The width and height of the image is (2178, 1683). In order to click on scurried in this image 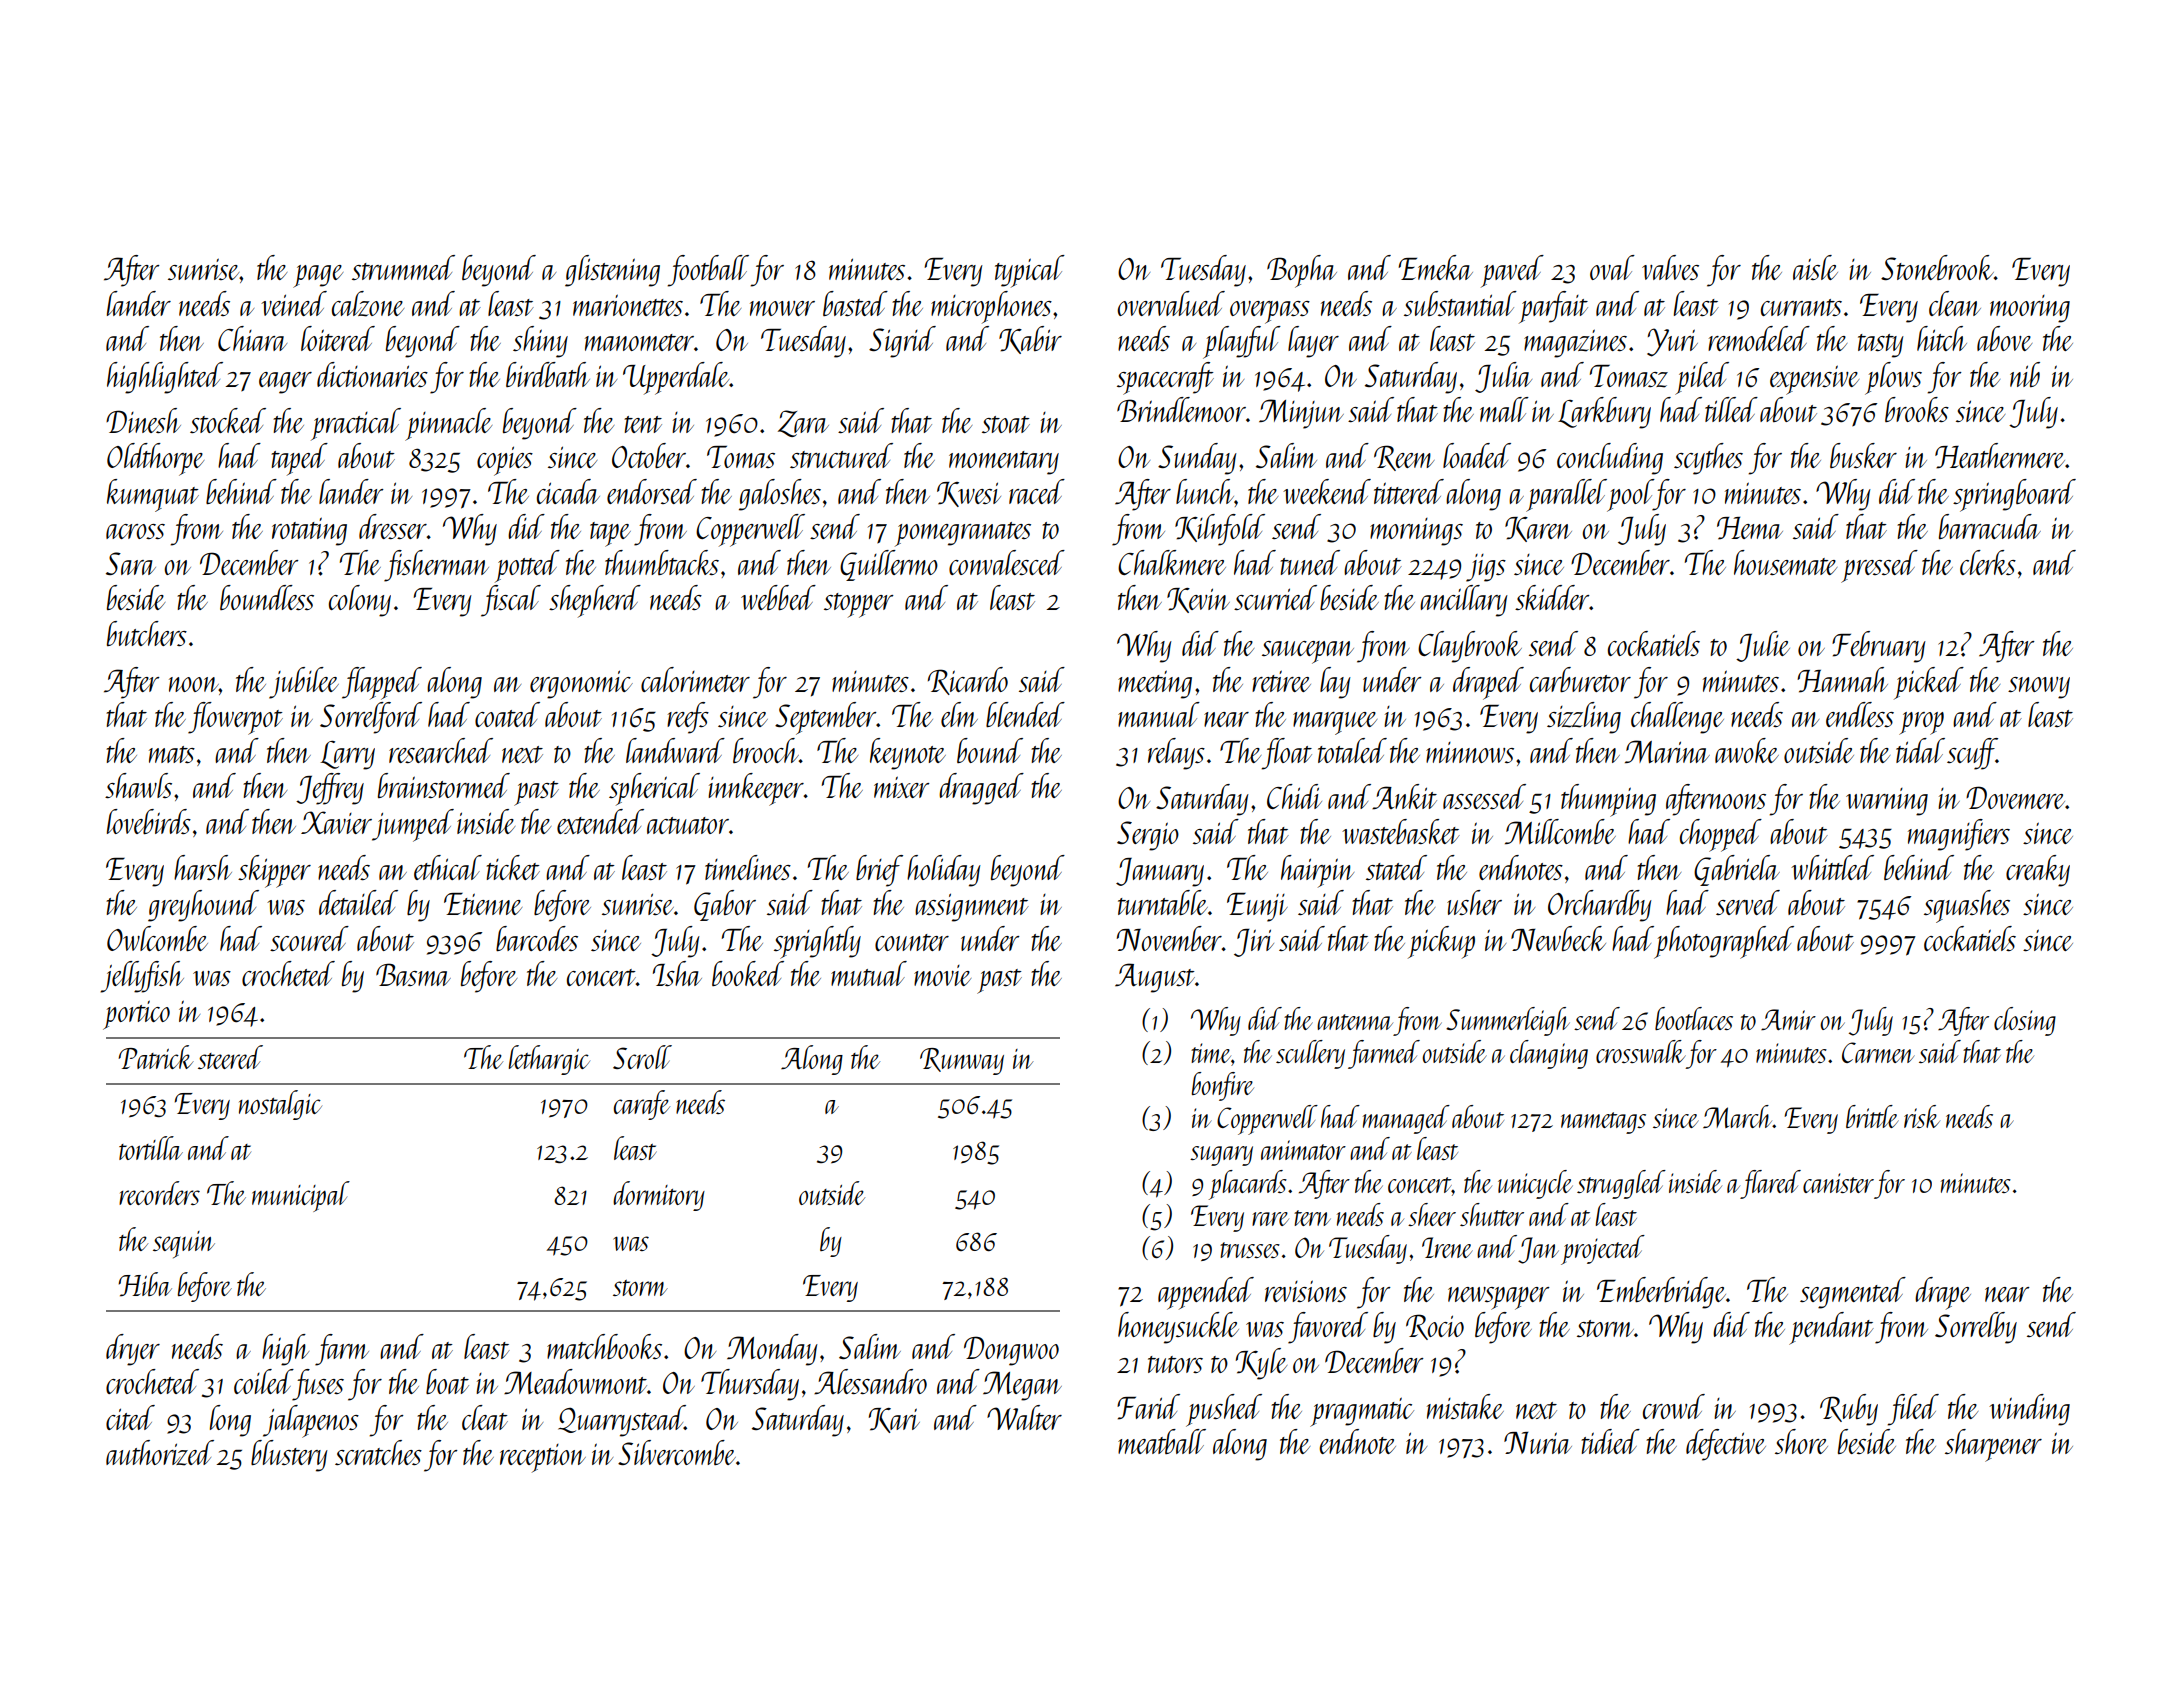, I will do `click(1275, 597)`.
